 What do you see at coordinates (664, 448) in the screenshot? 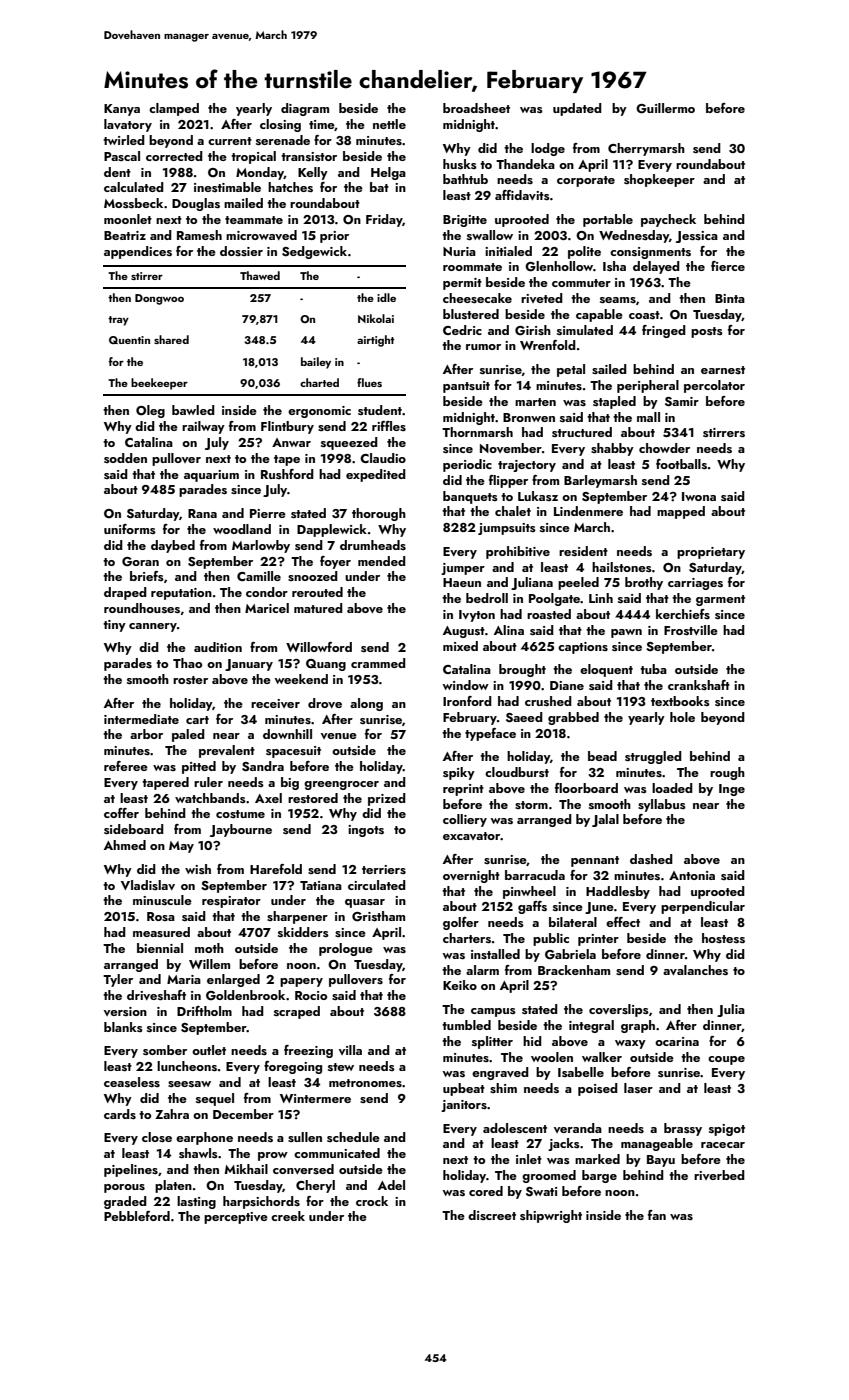
I see `chowder` at bounding box center [664, 448].
